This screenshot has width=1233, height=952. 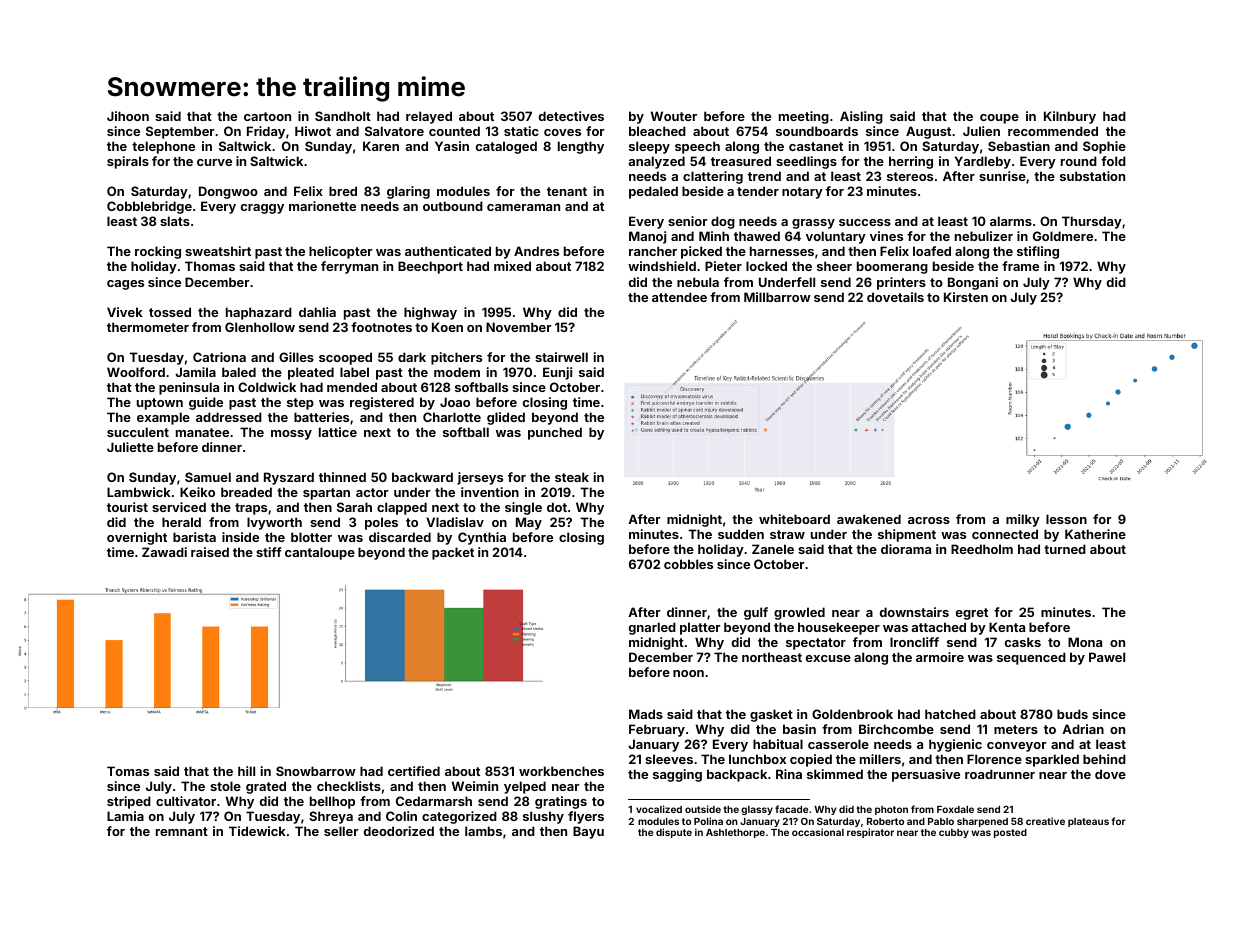 I want to click on Juliette, so click(x=130, y=447).
